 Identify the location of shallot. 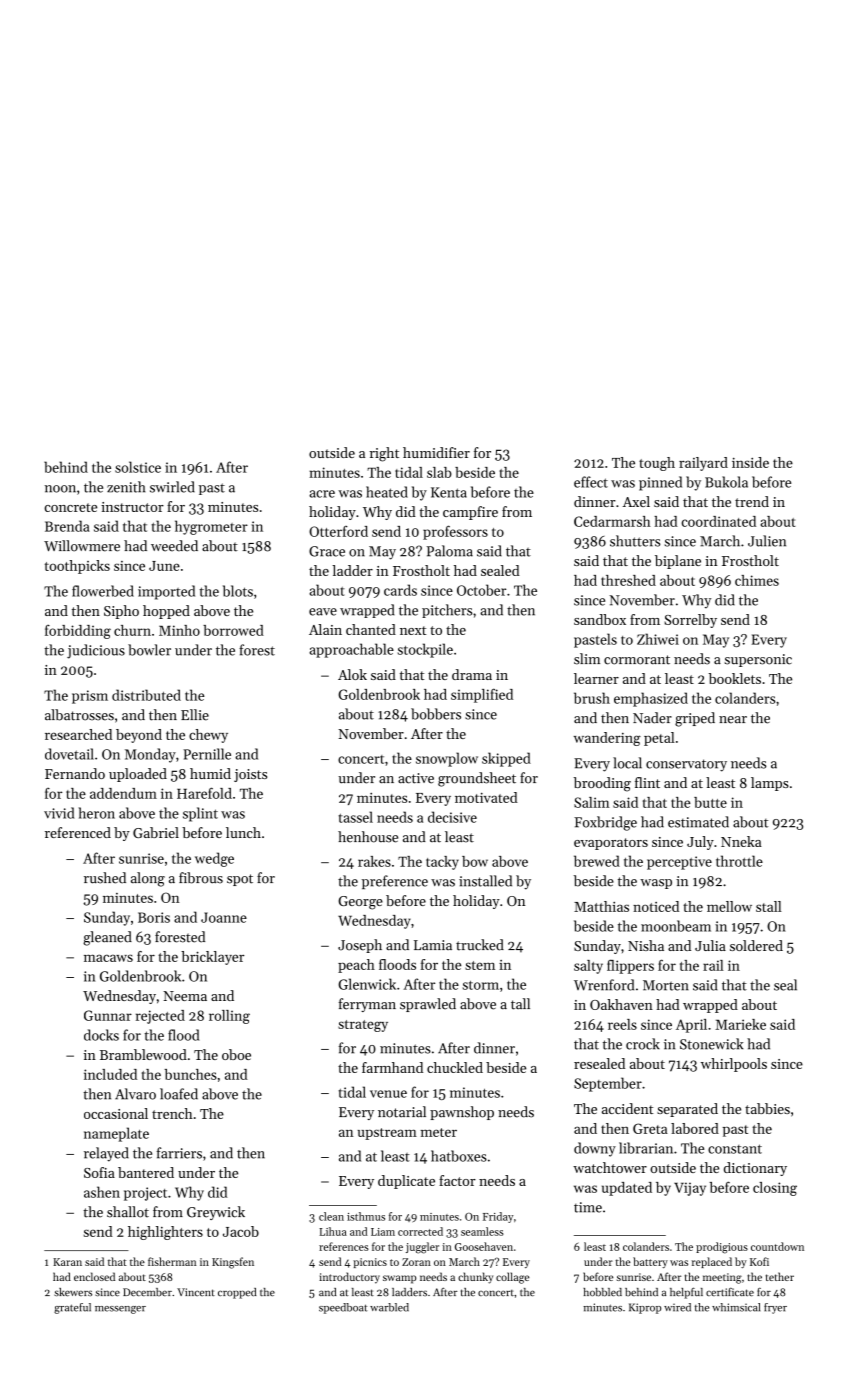
(128, 1212).
